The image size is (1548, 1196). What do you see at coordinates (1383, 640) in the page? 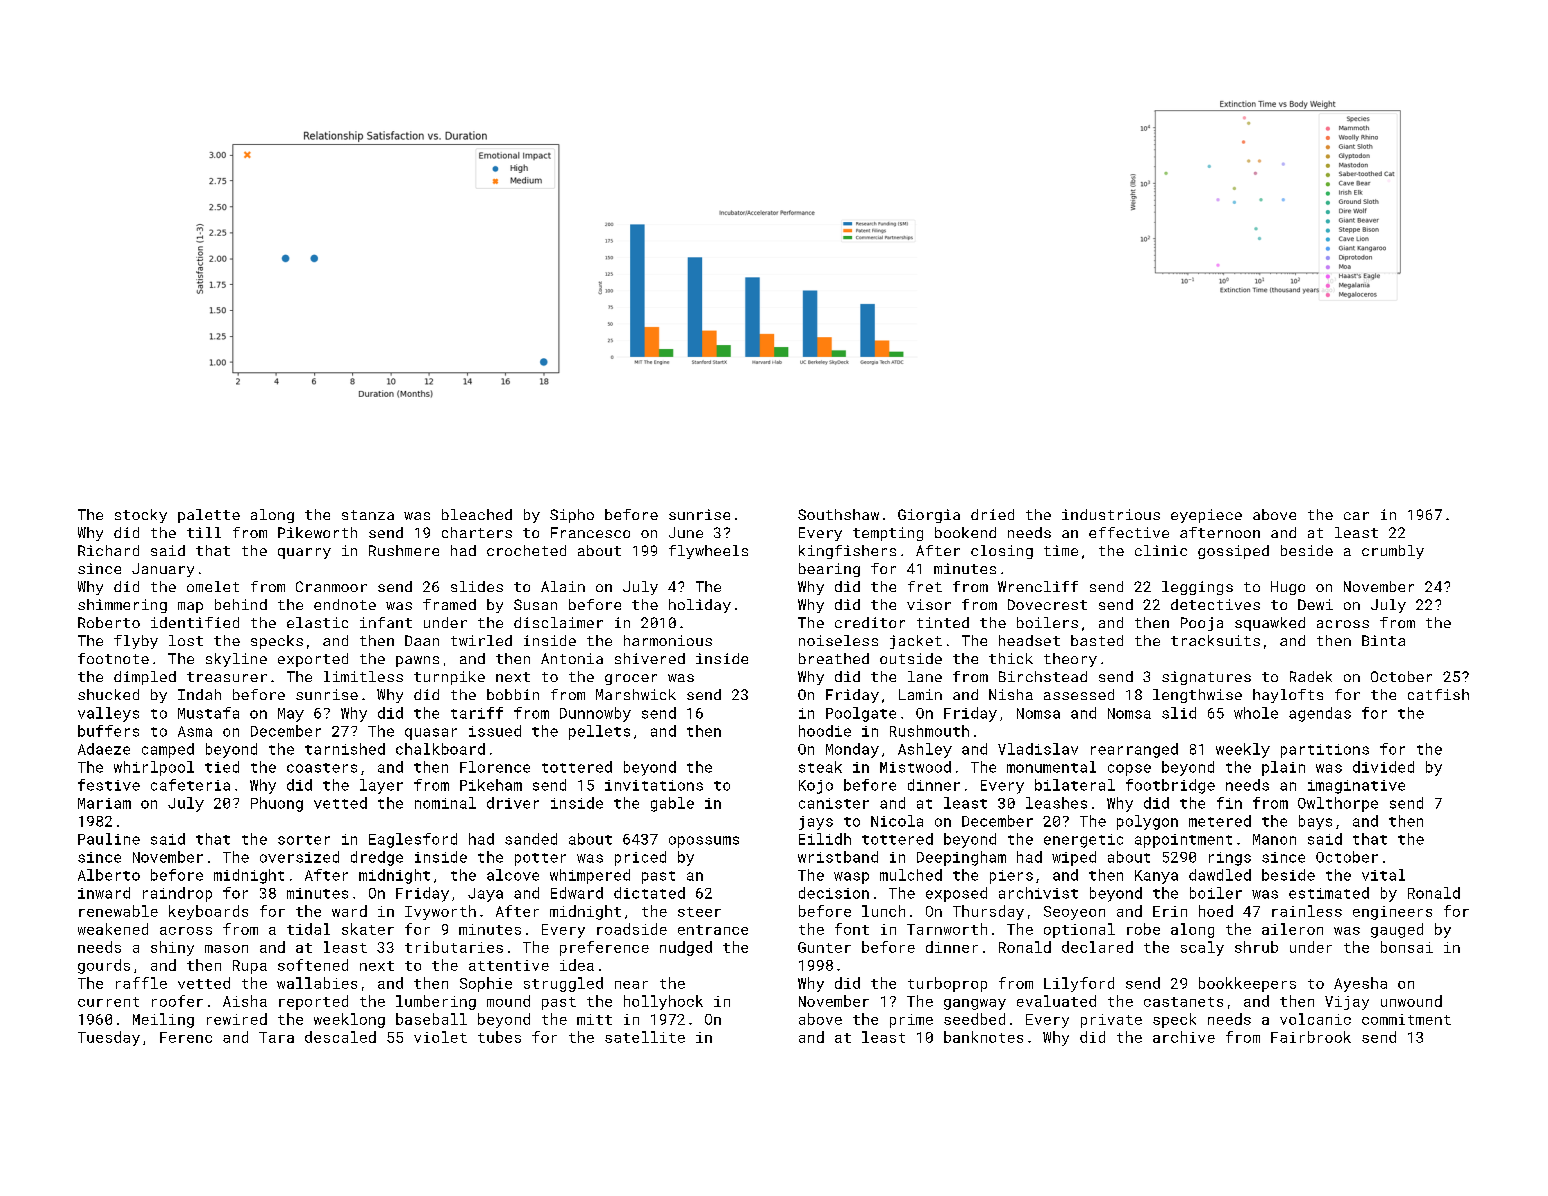
I see `Binta` at bounding box center [1383, 640].
